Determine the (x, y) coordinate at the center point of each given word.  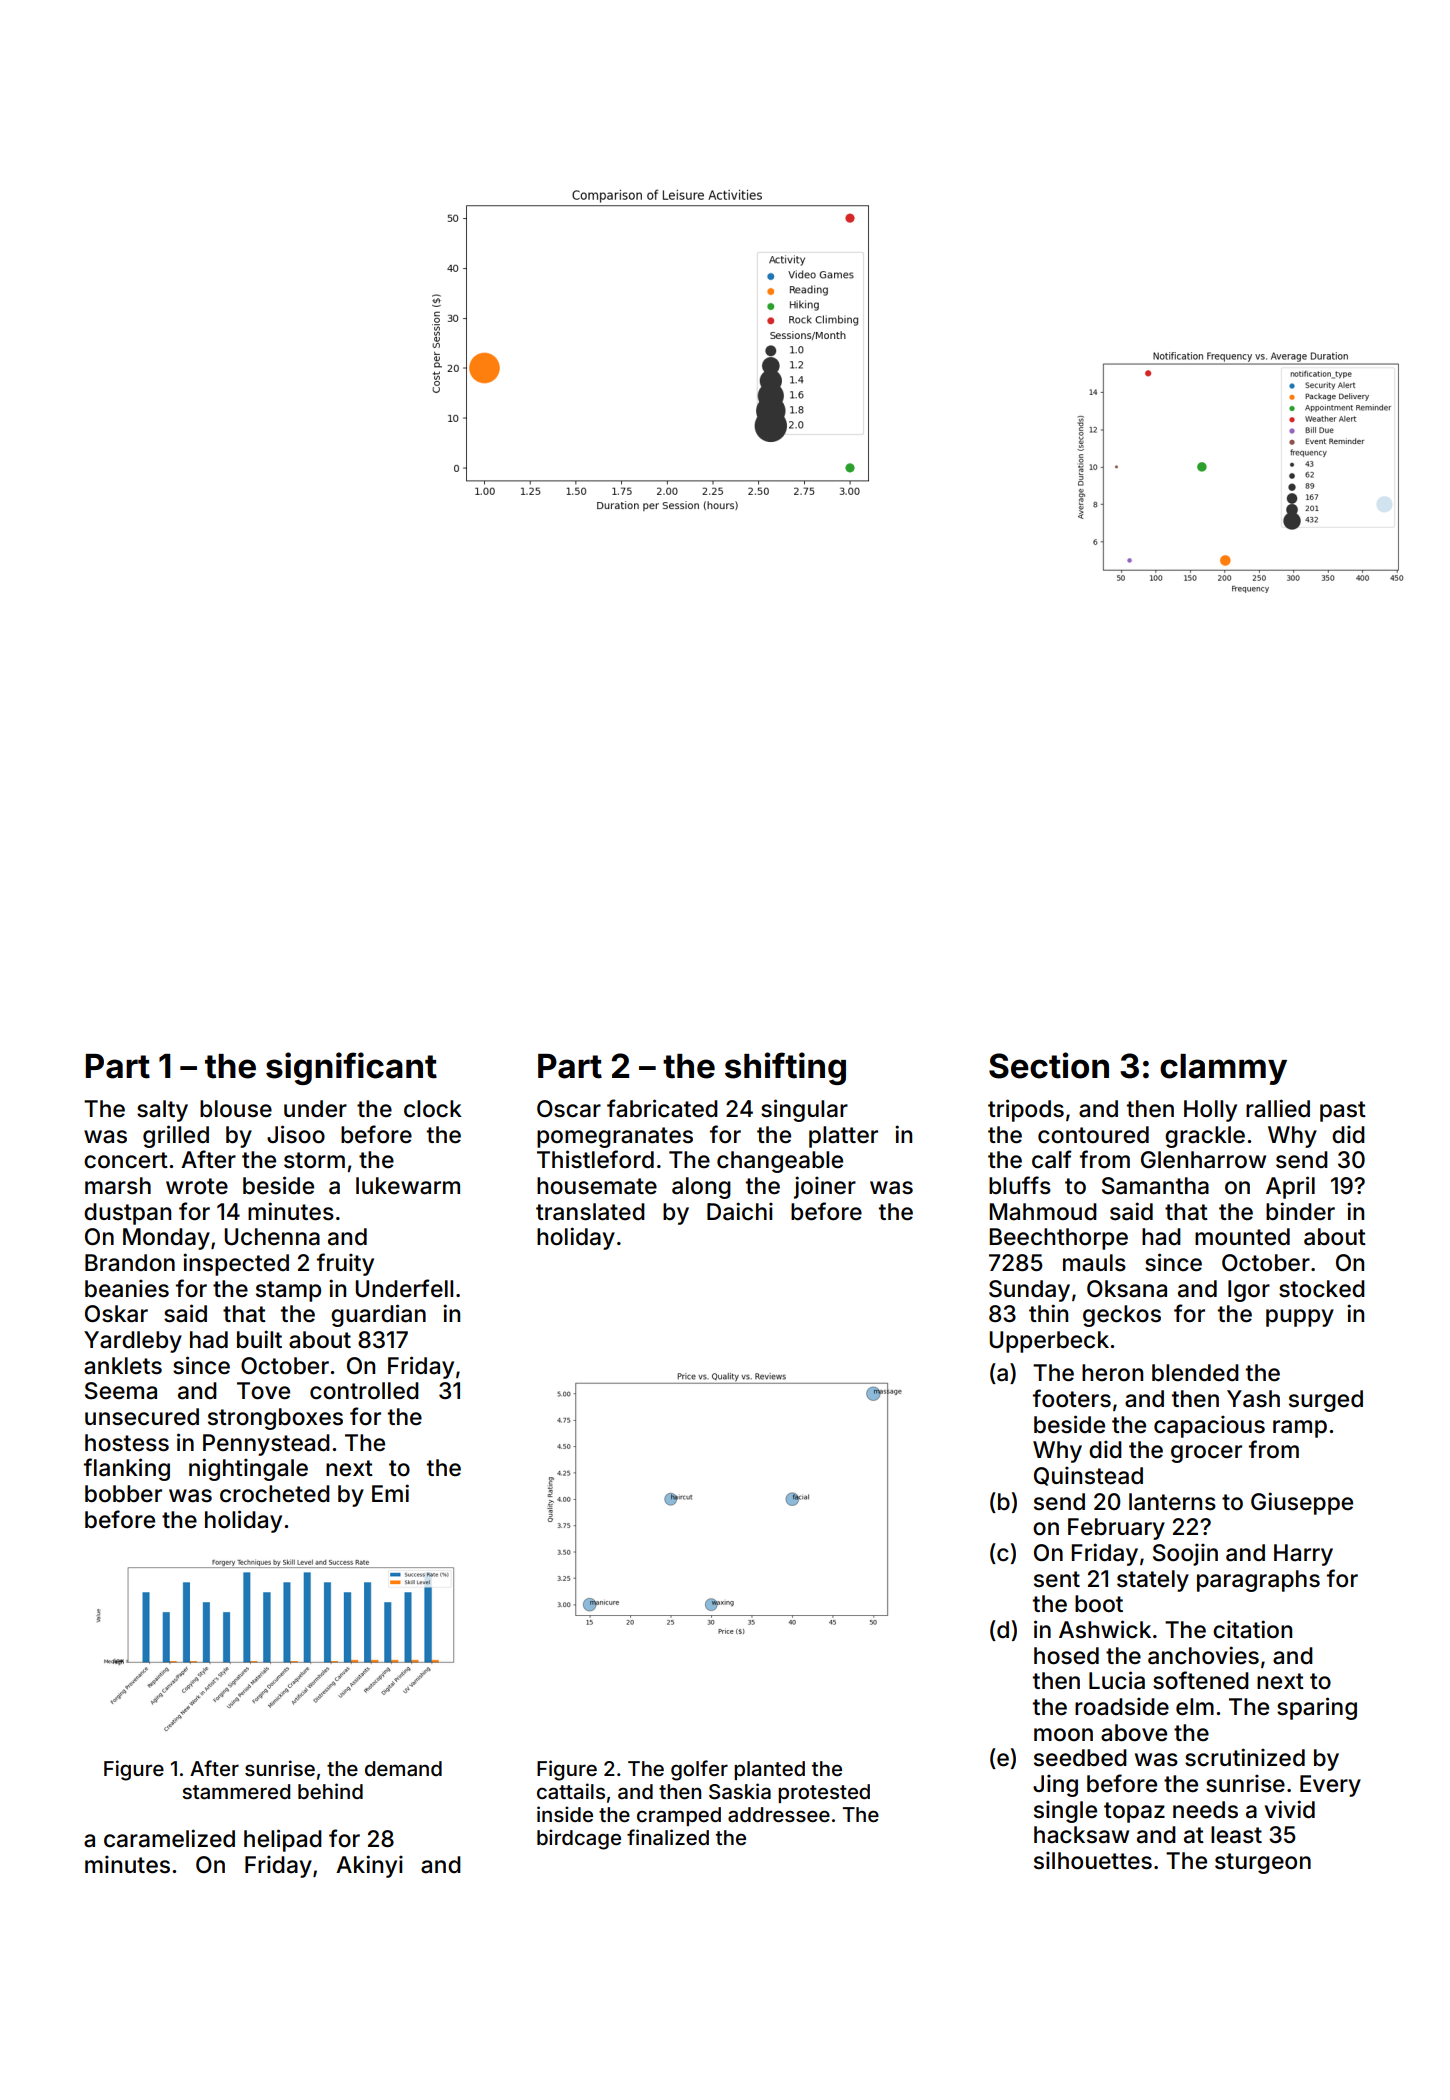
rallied (1278, 1108)
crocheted (275, 1494)
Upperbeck (1049, 1342)
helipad (283, 1840)
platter (843, 1137)
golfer (699, 1770)
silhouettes (1093, 1860)
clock (433, 1109)
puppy (1300, 1318)
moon (1063, 1735)
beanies (127, 1288)
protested (824, 1793)
